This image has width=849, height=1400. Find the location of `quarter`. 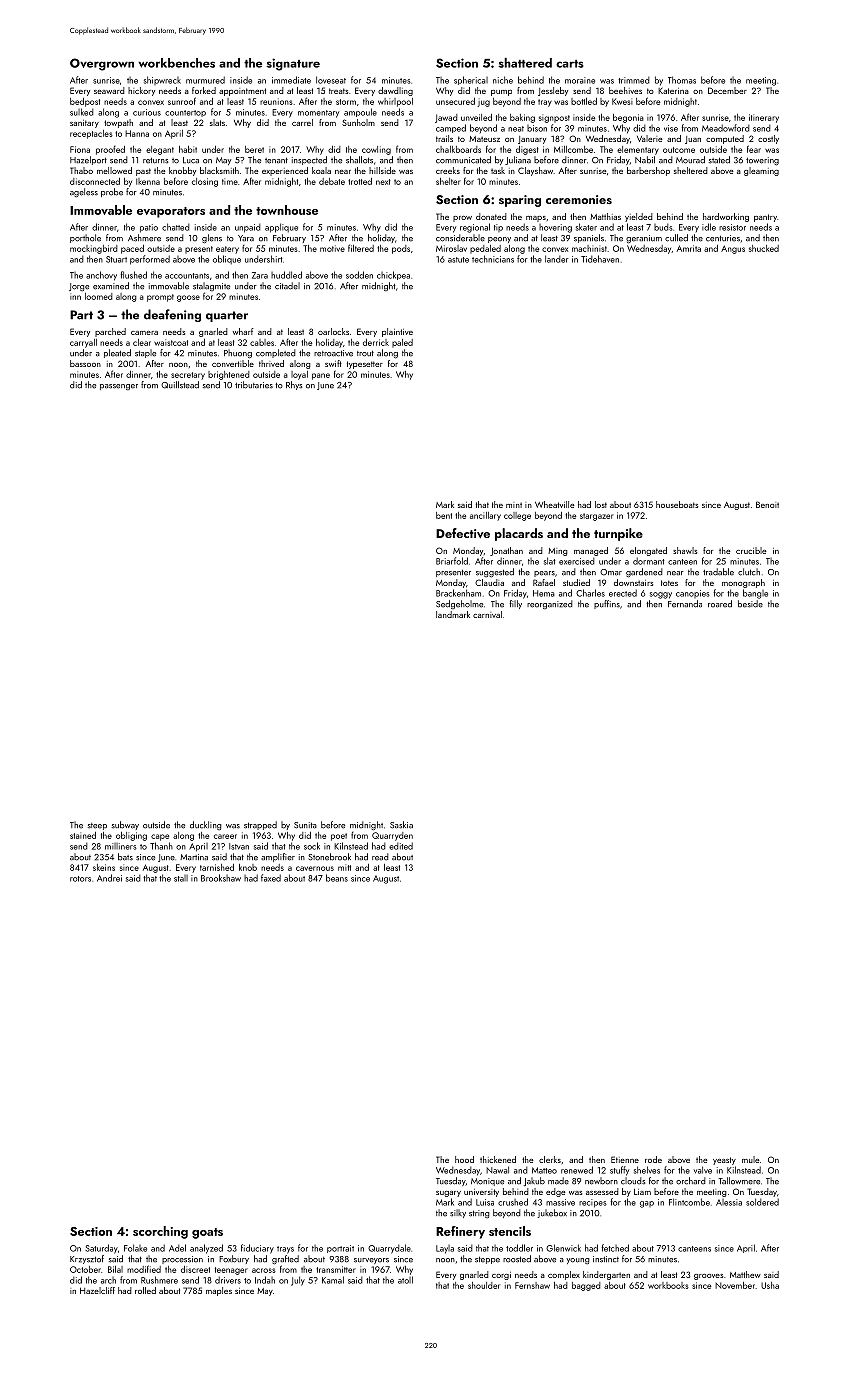

quarter is located at coordinates (227, 316).
